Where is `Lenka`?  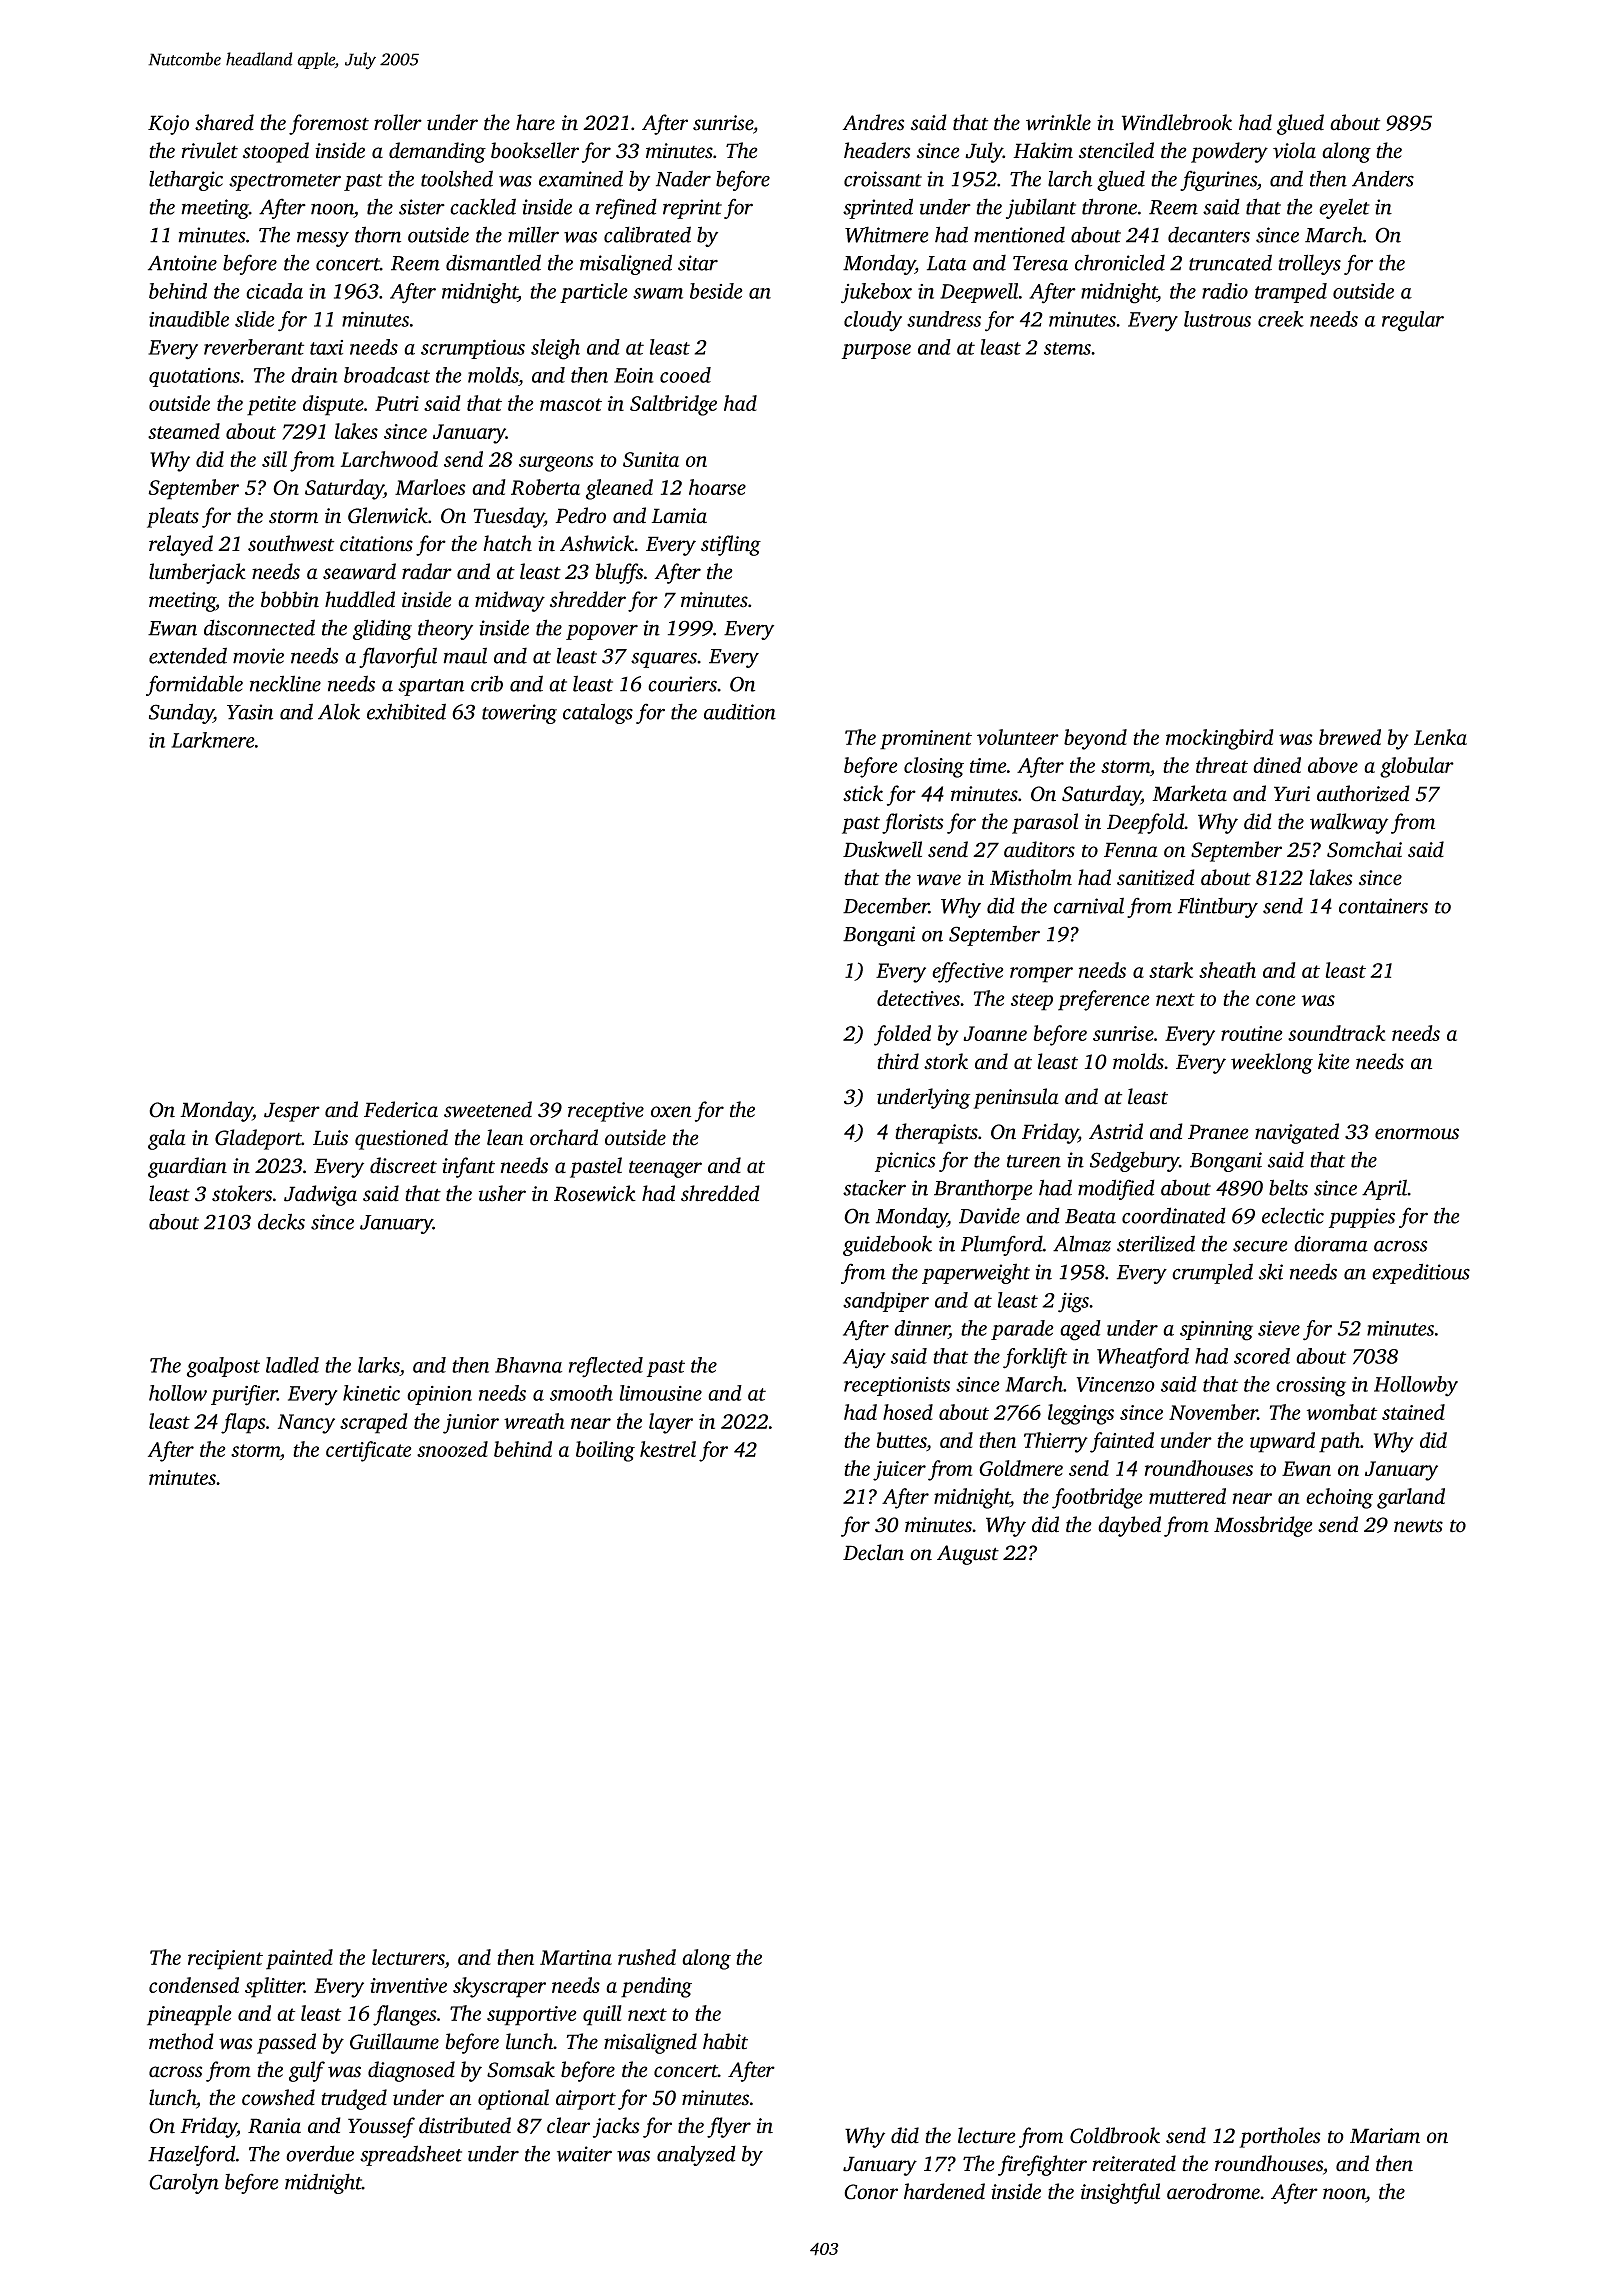
Lenka is located at coordinates (1440, 737).
